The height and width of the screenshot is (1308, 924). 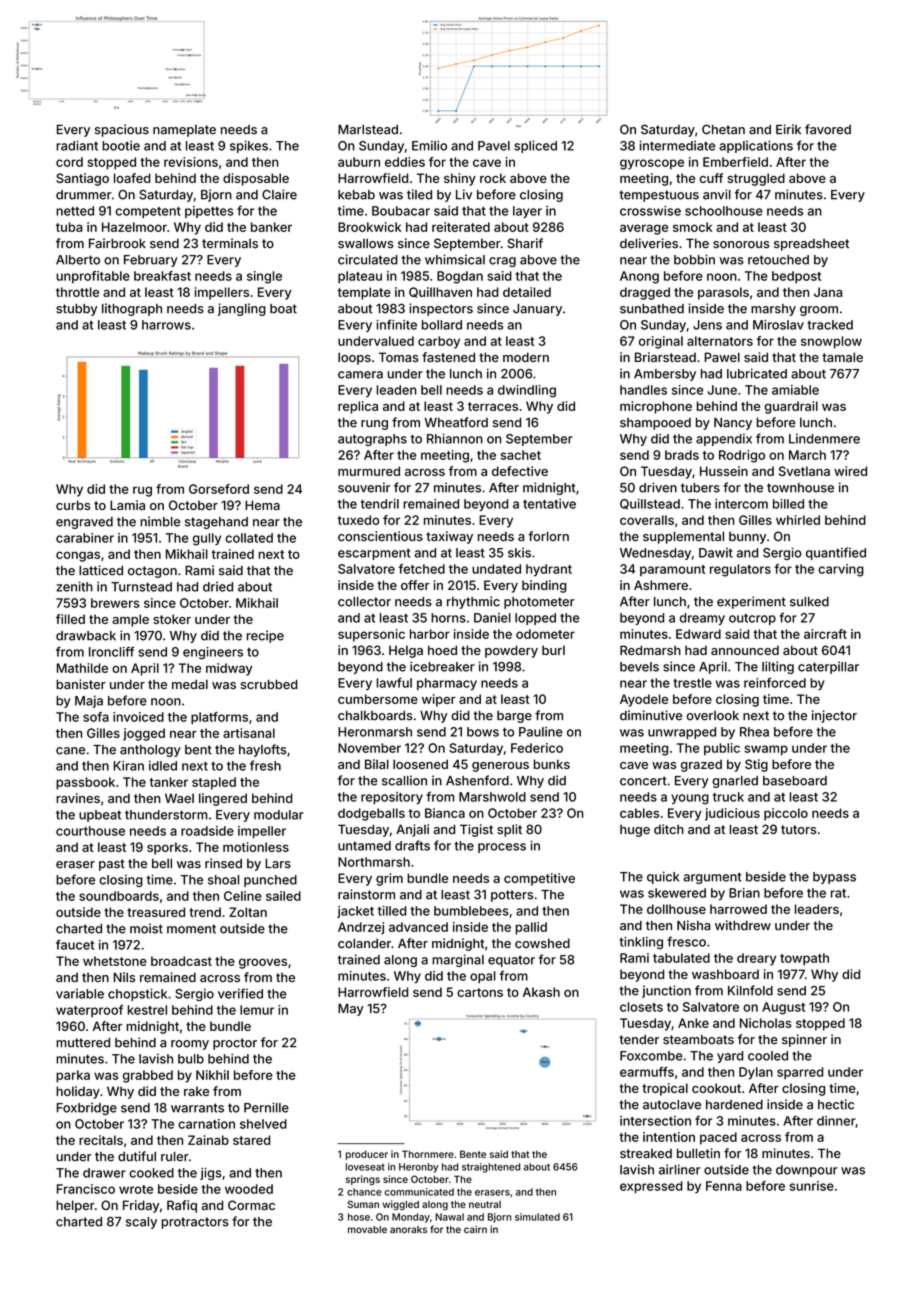 I want to click on scaly, so click(x=141, y=1223).
